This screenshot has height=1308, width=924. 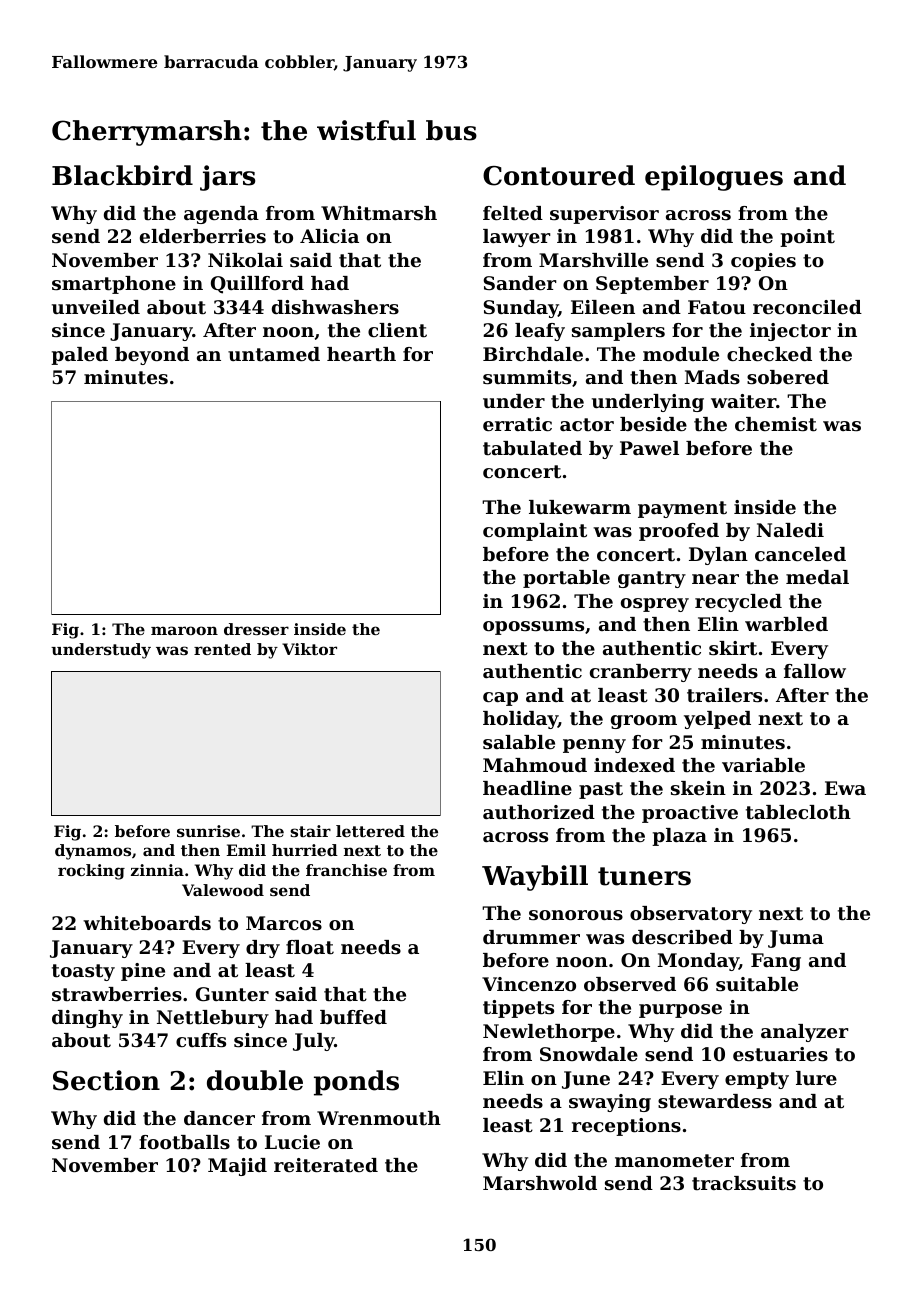 I want to click on jars, so click(x=227, y=178).
